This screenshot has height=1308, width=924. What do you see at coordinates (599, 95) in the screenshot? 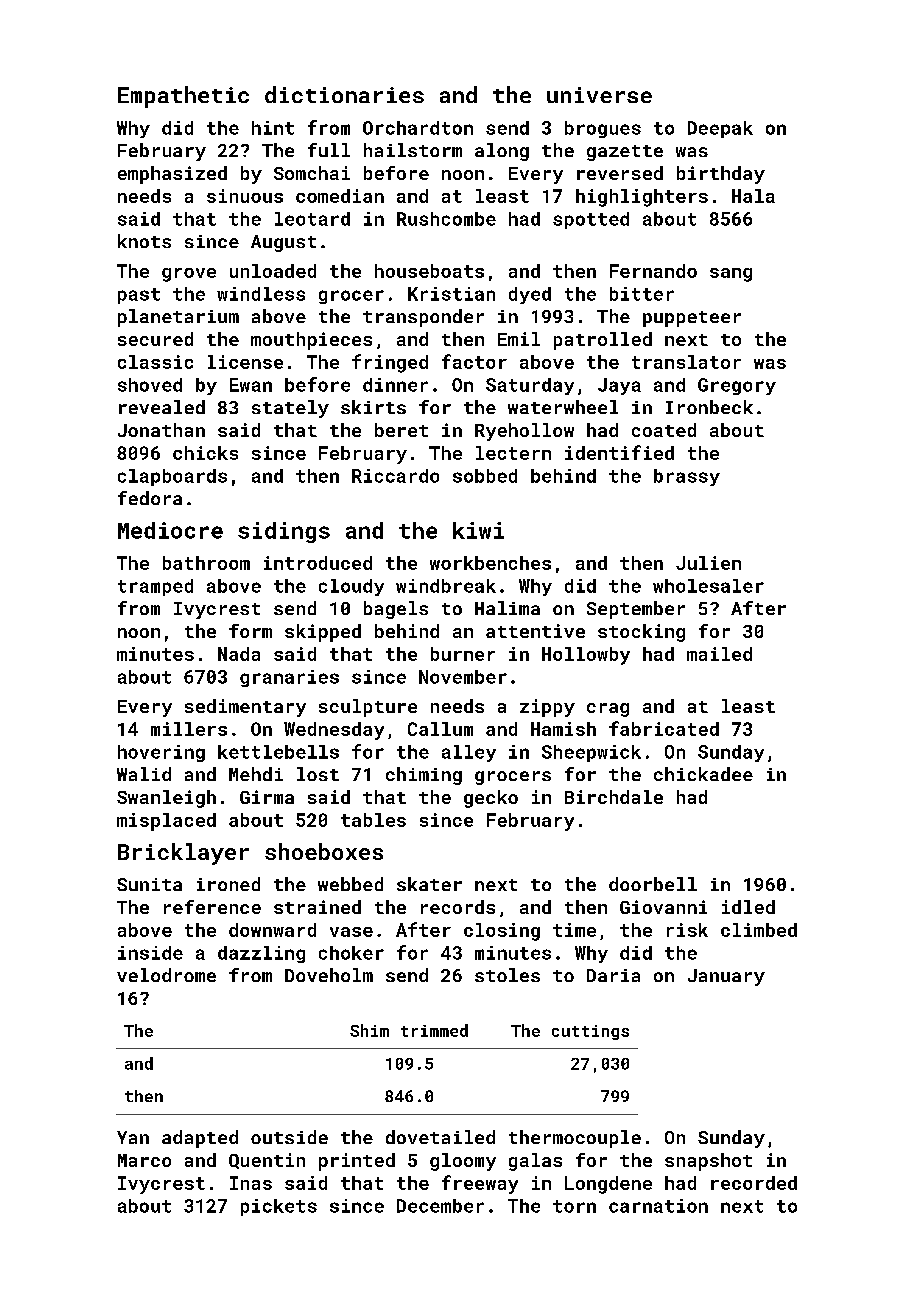
I see `universe` at bounding box center [599, 95].
